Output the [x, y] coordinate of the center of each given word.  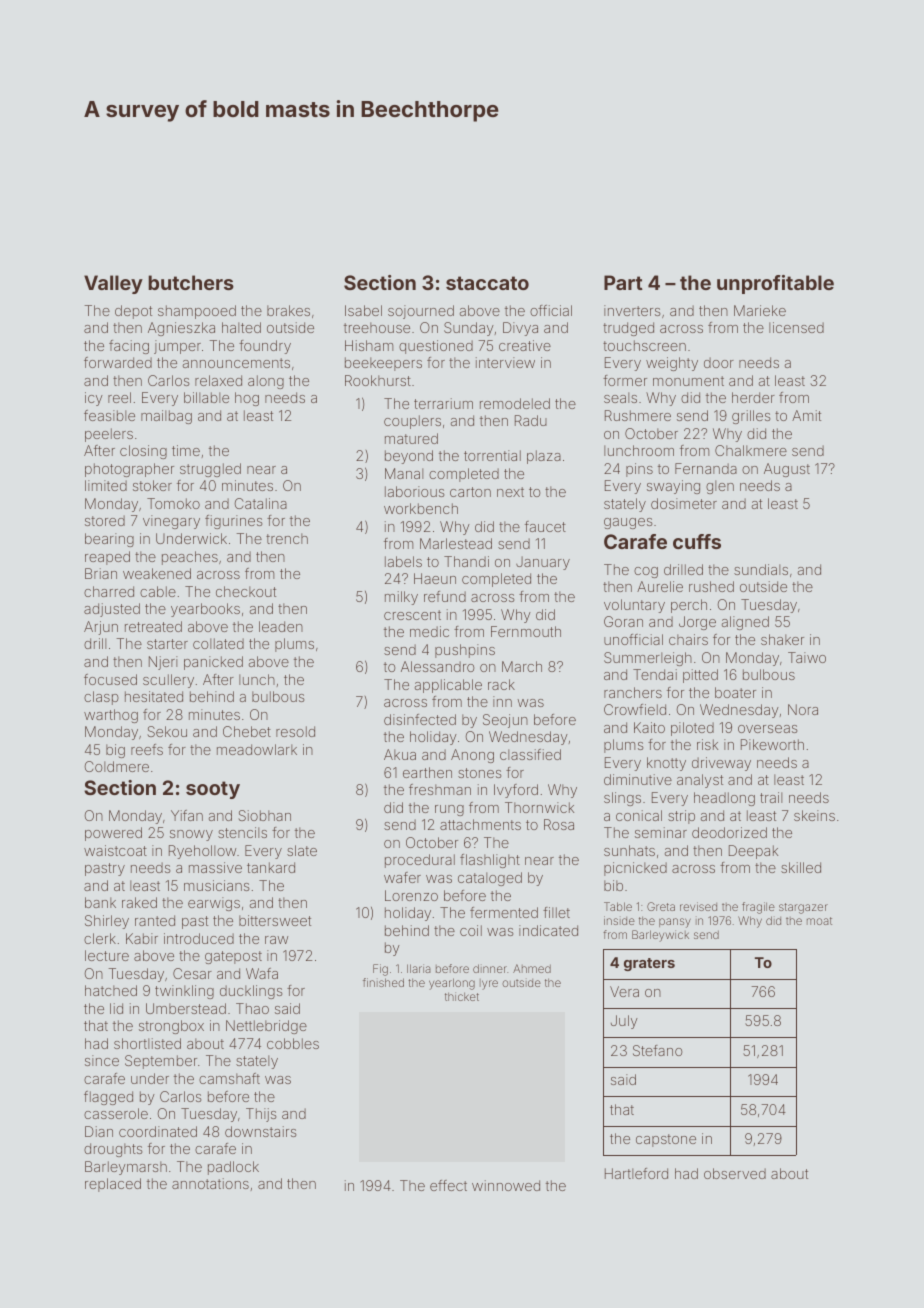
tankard [271, 867]
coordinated [158, 1131]
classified [530, 754]
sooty [213, 790]
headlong [724, 799]
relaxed [218, 380]
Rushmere [638, 415]
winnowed [506, 1185]
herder [753, 397]
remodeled [515, 403]
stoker [152, 485]
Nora [803, 709]
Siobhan [264, 815]
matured [411, 438]
